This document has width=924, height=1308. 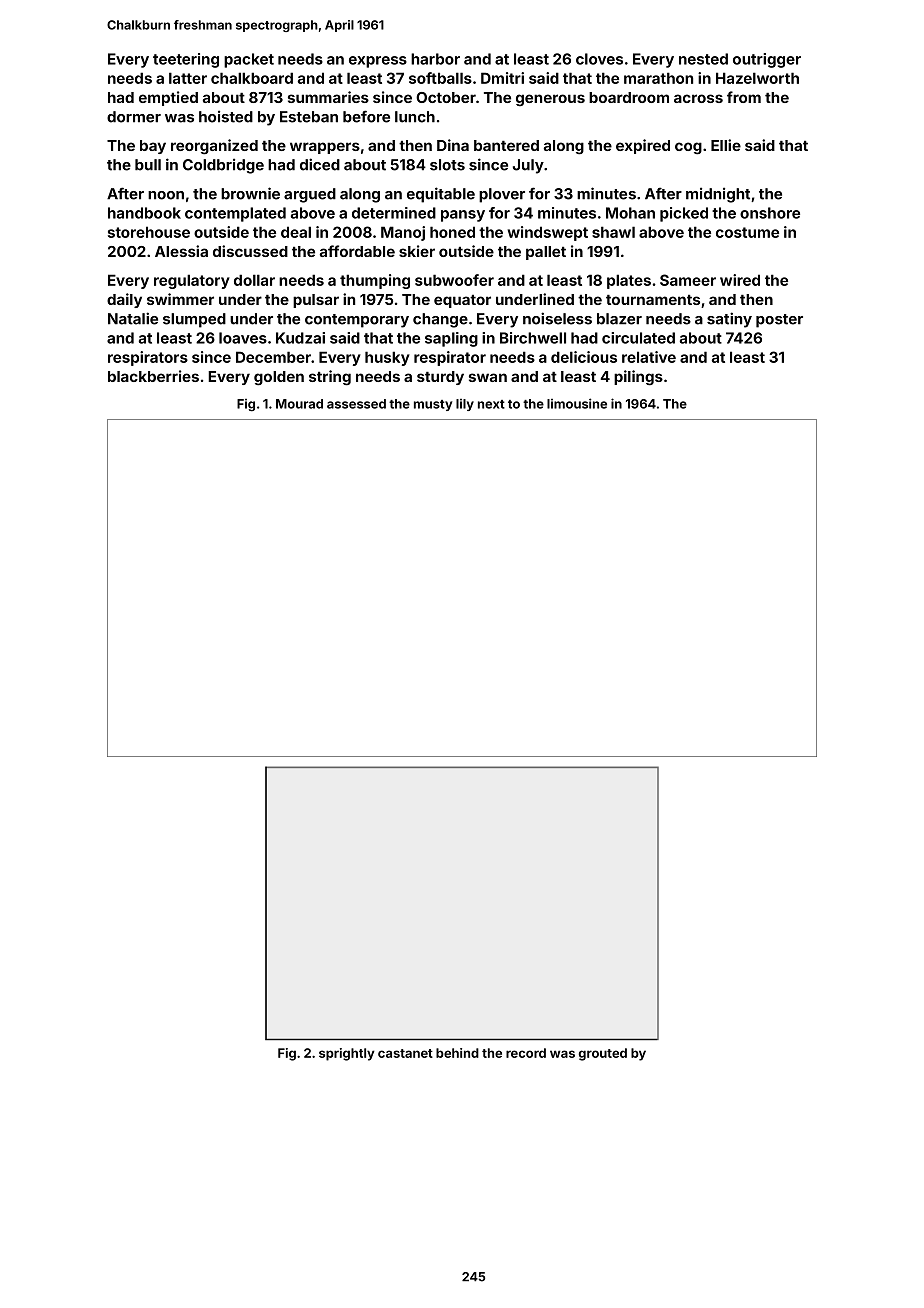 What do you see at coordinates (347, 1054) in the document?
I see `sprightly` at bounding box center [347, 1054].
